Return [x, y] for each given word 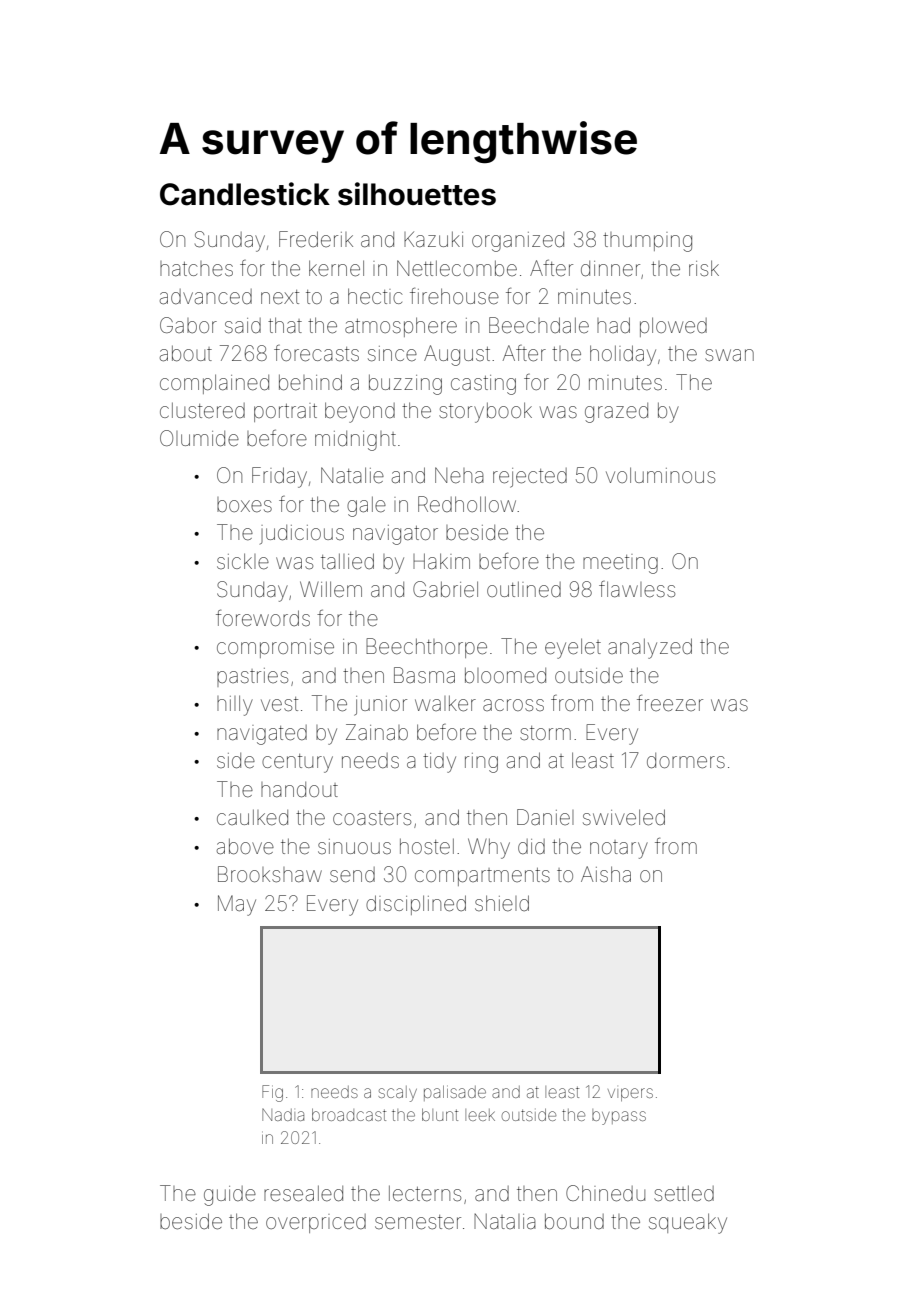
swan [729, 355]
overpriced [316, 1223]
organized [518, 242]
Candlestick [245, 194]
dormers [686, 761]
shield [502, 903]
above [245, 846]
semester [418, 1222]
